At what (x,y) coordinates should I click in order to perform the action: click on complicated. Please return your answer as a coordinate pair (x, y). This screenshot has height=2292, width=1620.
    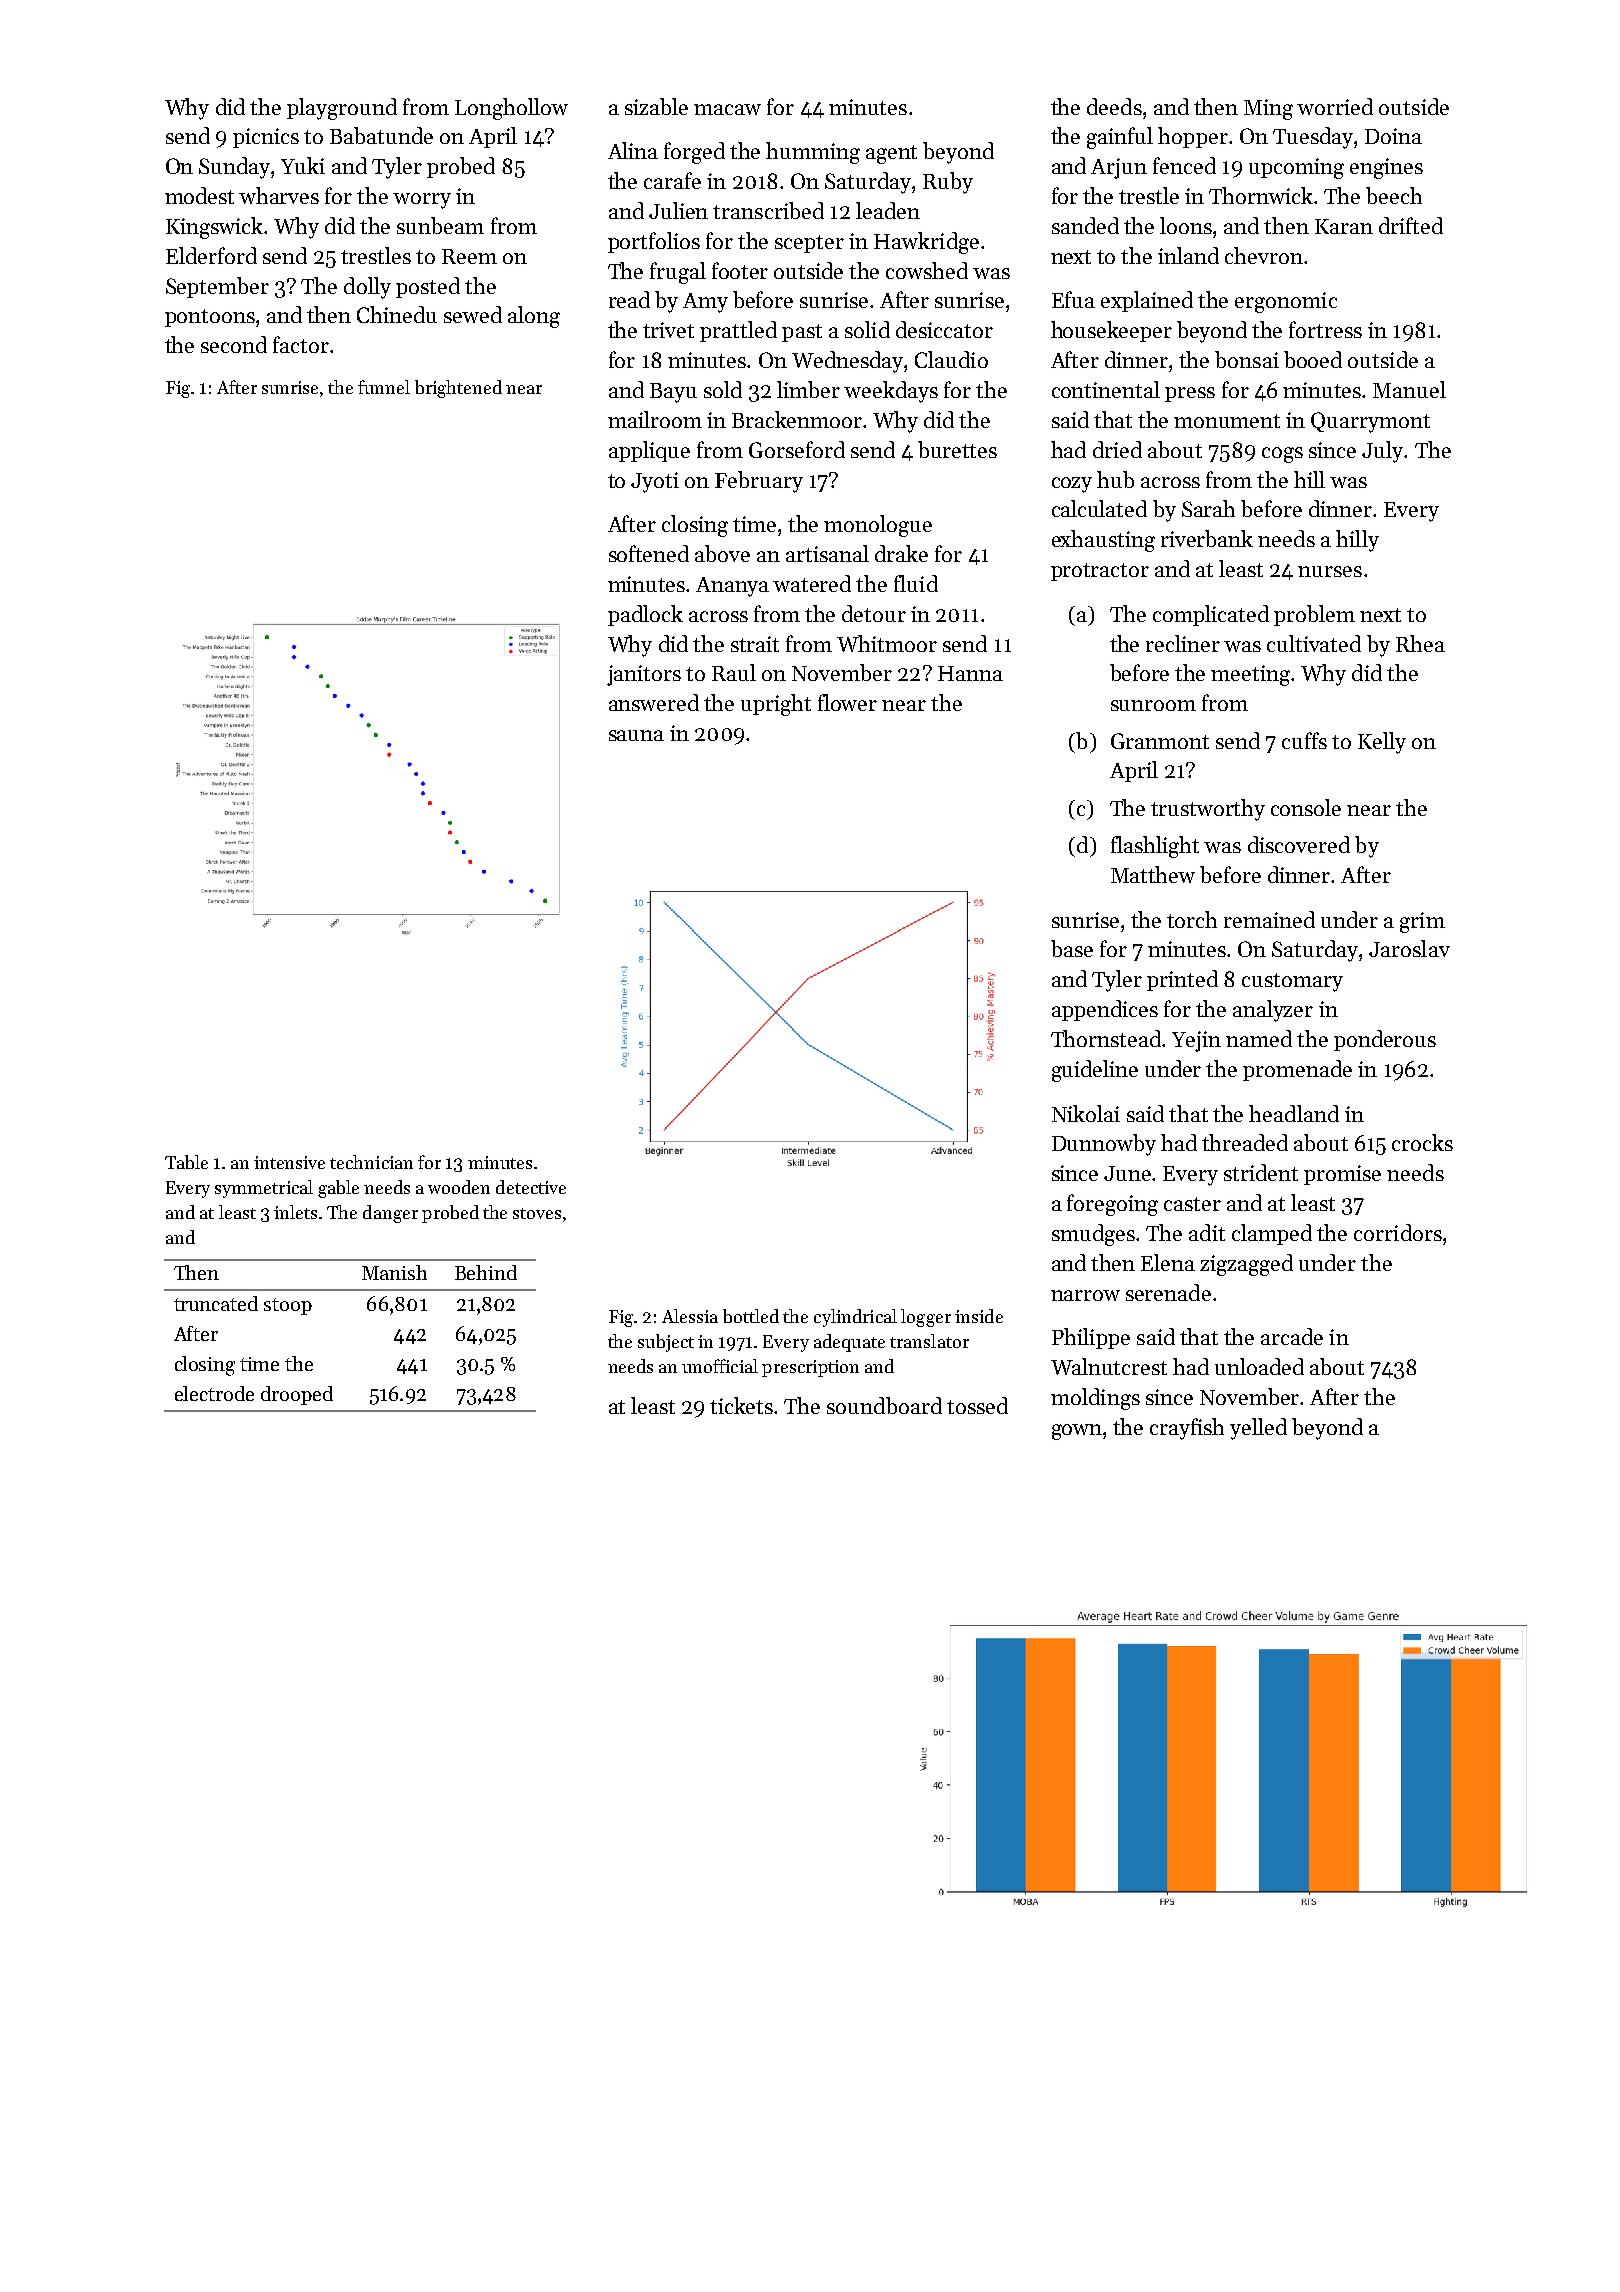
    Looking at the image, I should click on (1211, 615).
